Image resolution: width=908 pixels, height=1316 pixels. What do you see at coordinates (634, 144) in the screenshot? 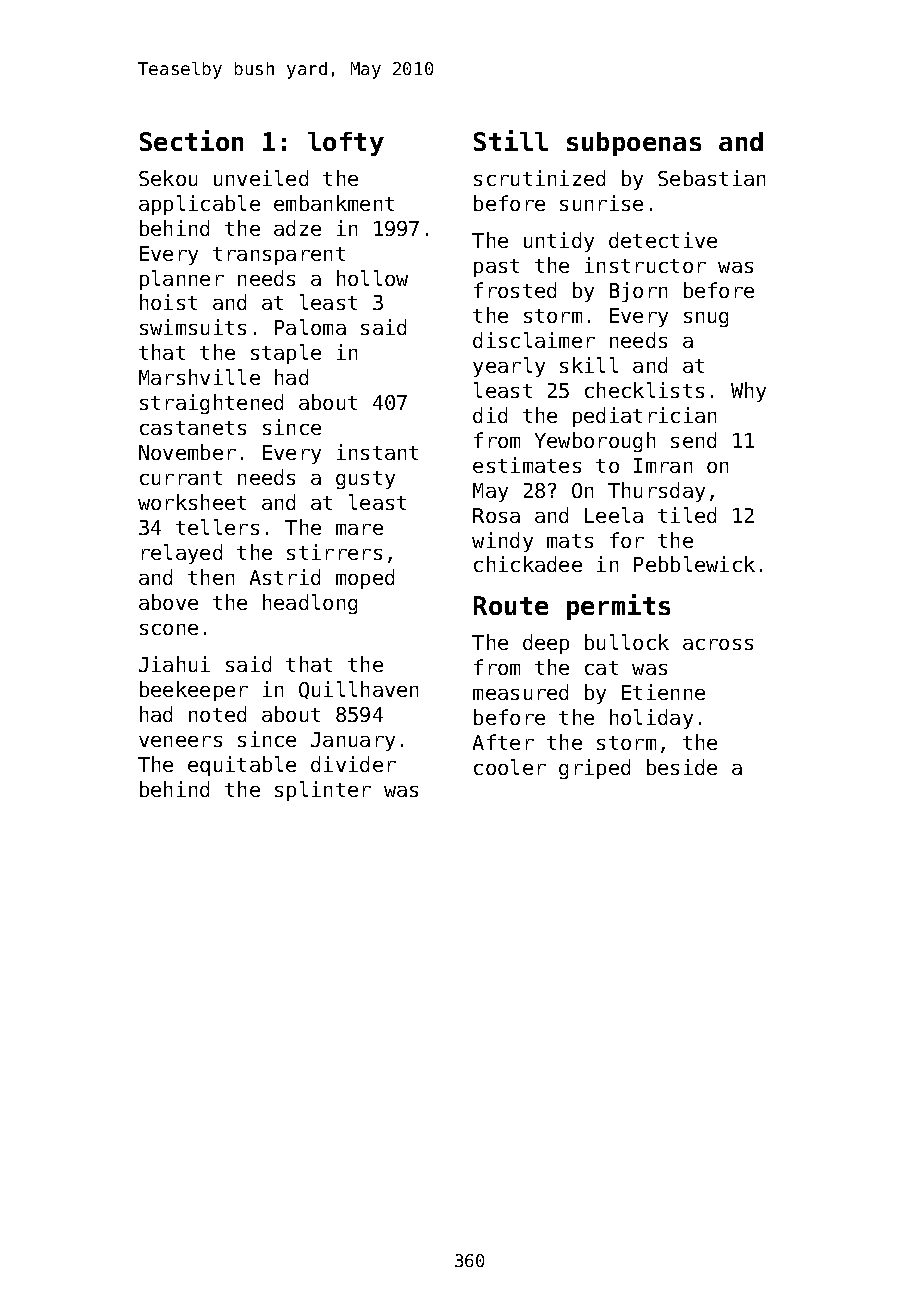
I see `subpoenas` at bounding box center [634, 144].
